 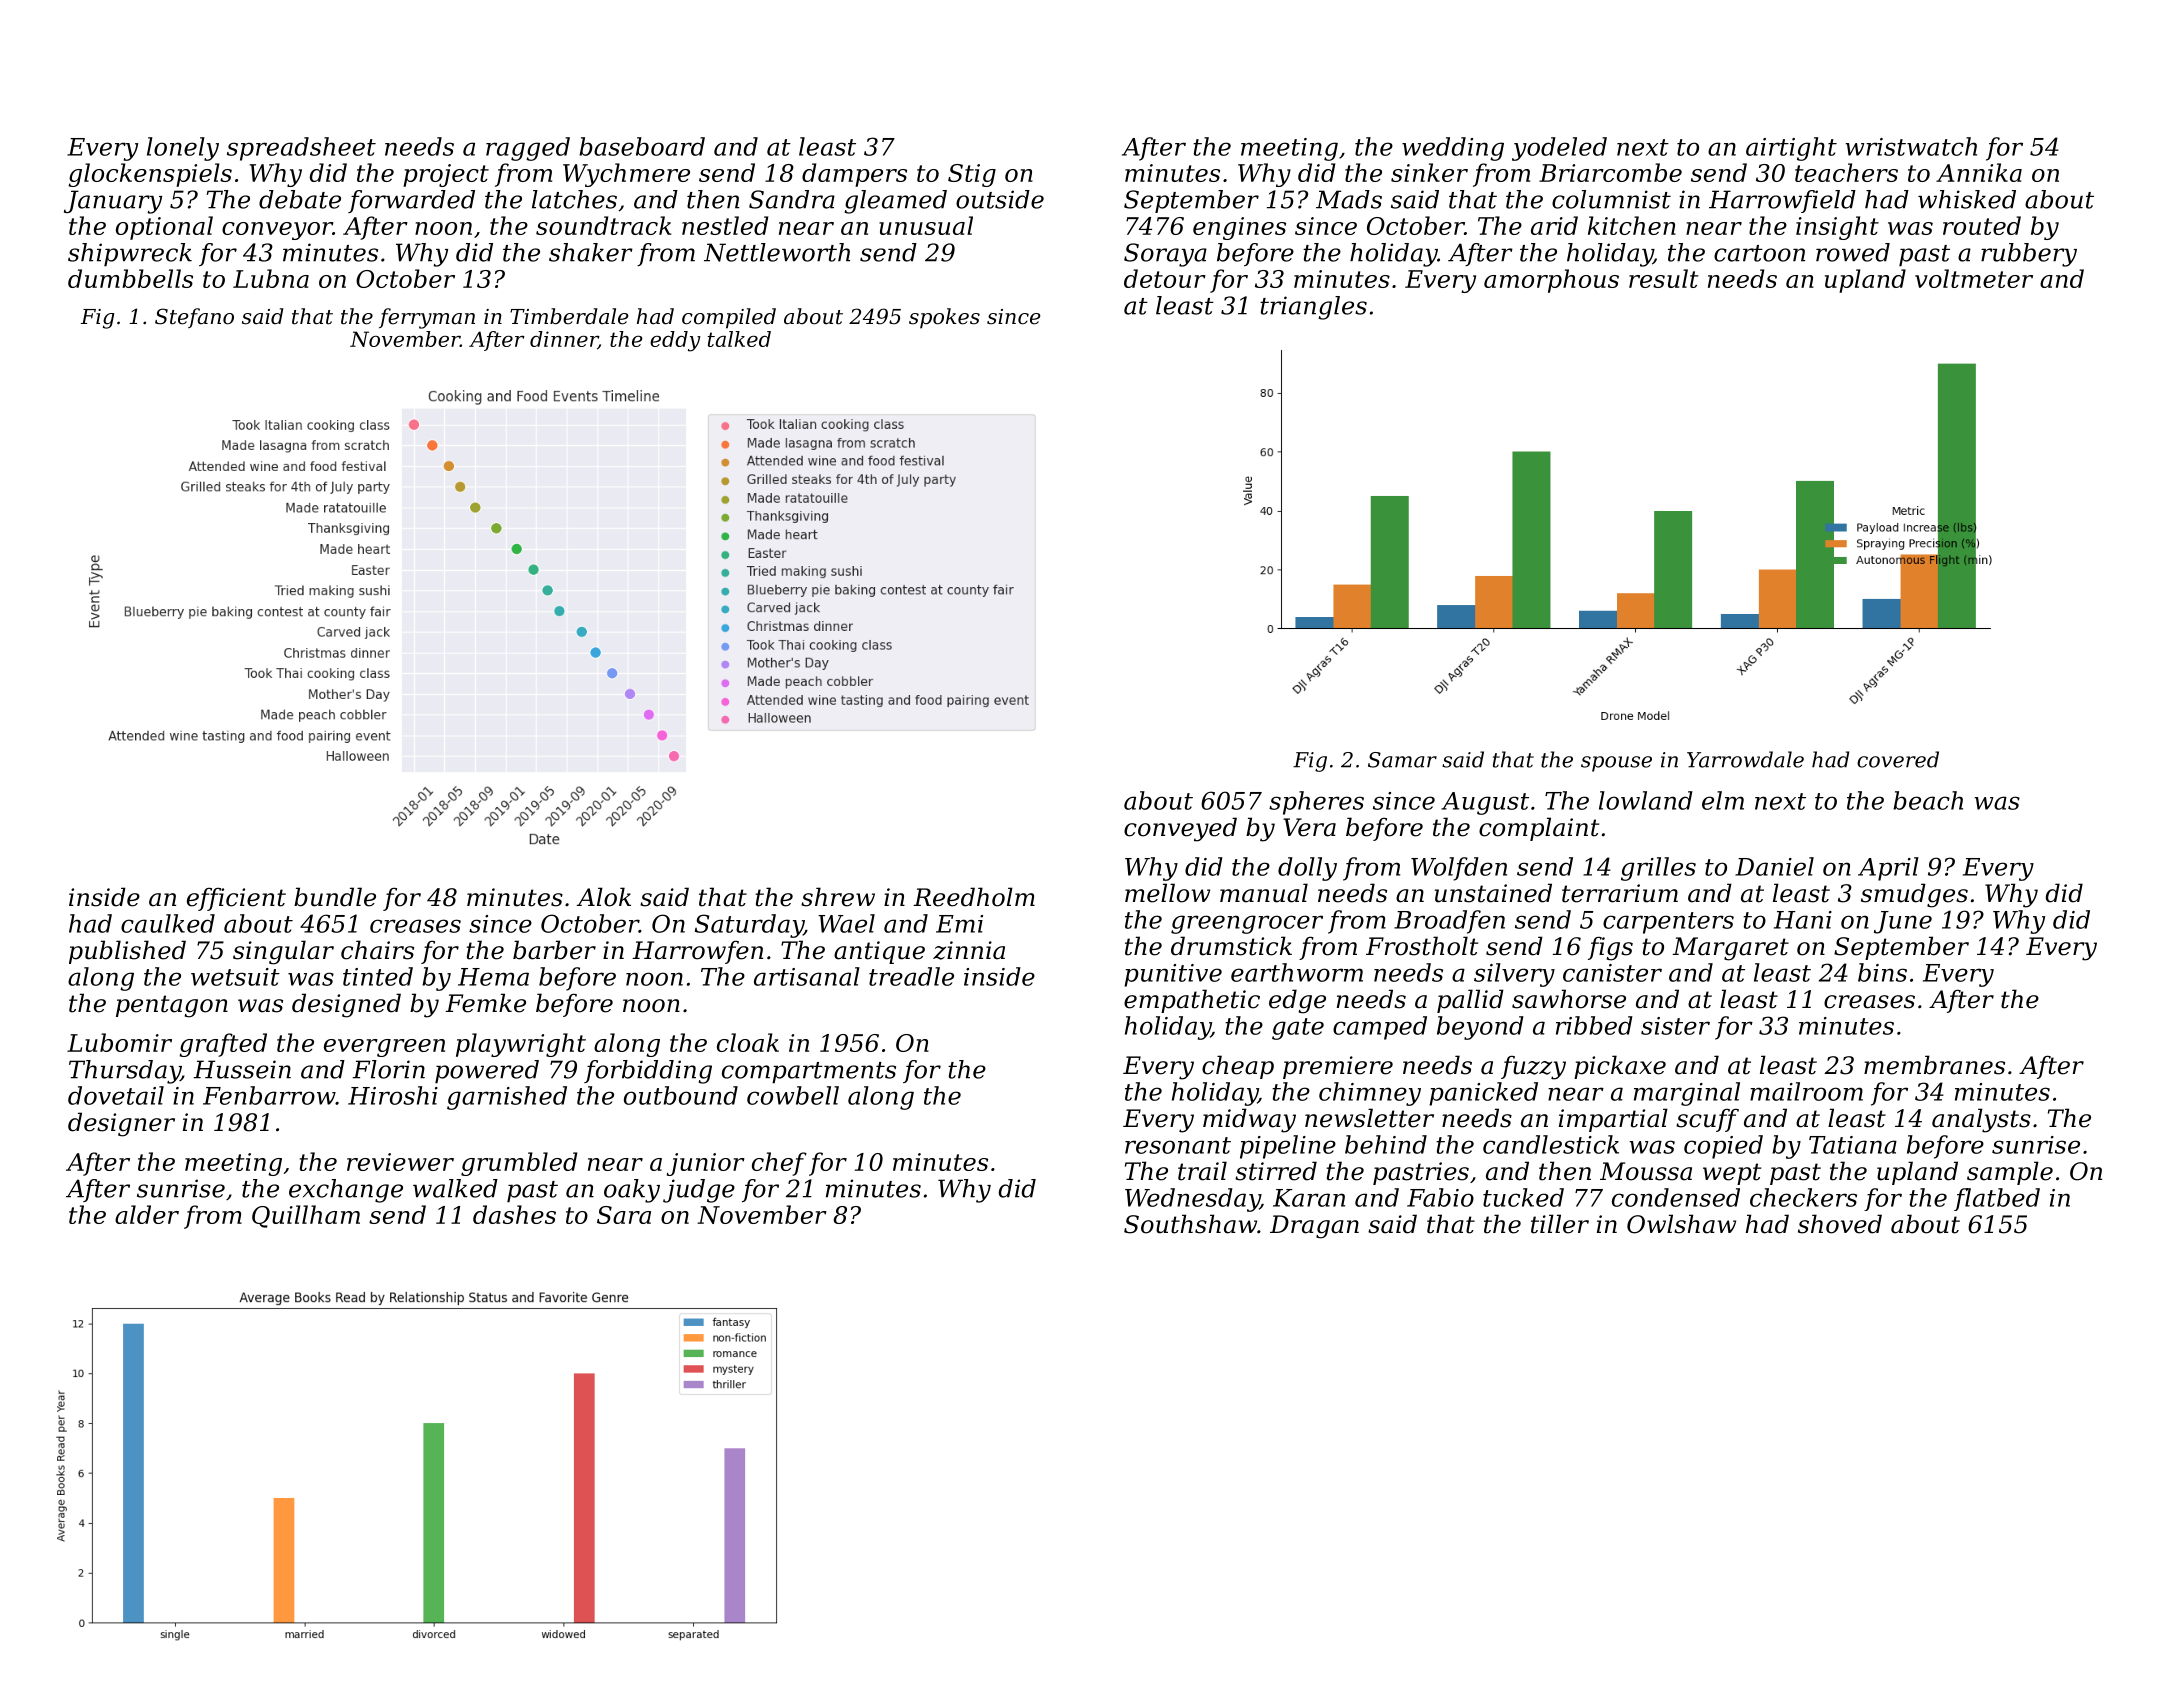 I want to click on garnished, so click(x=507, y=1098).
